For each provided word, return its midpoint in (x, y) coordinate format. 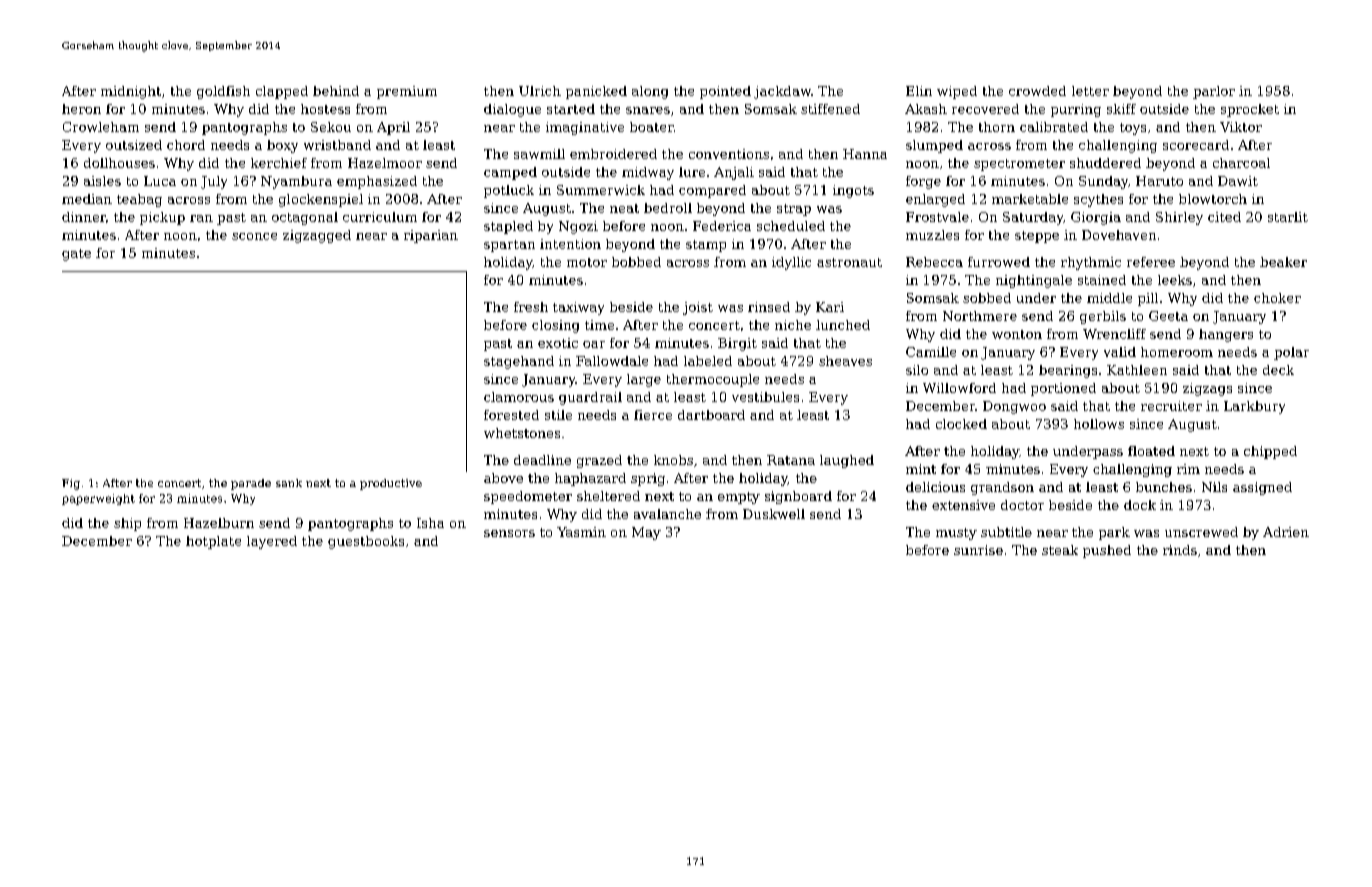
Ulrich (540, 91)
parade (251, 484)
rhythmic (1091, 263)
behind (336, 91)
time (599, 325)
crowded (1037, 91)
